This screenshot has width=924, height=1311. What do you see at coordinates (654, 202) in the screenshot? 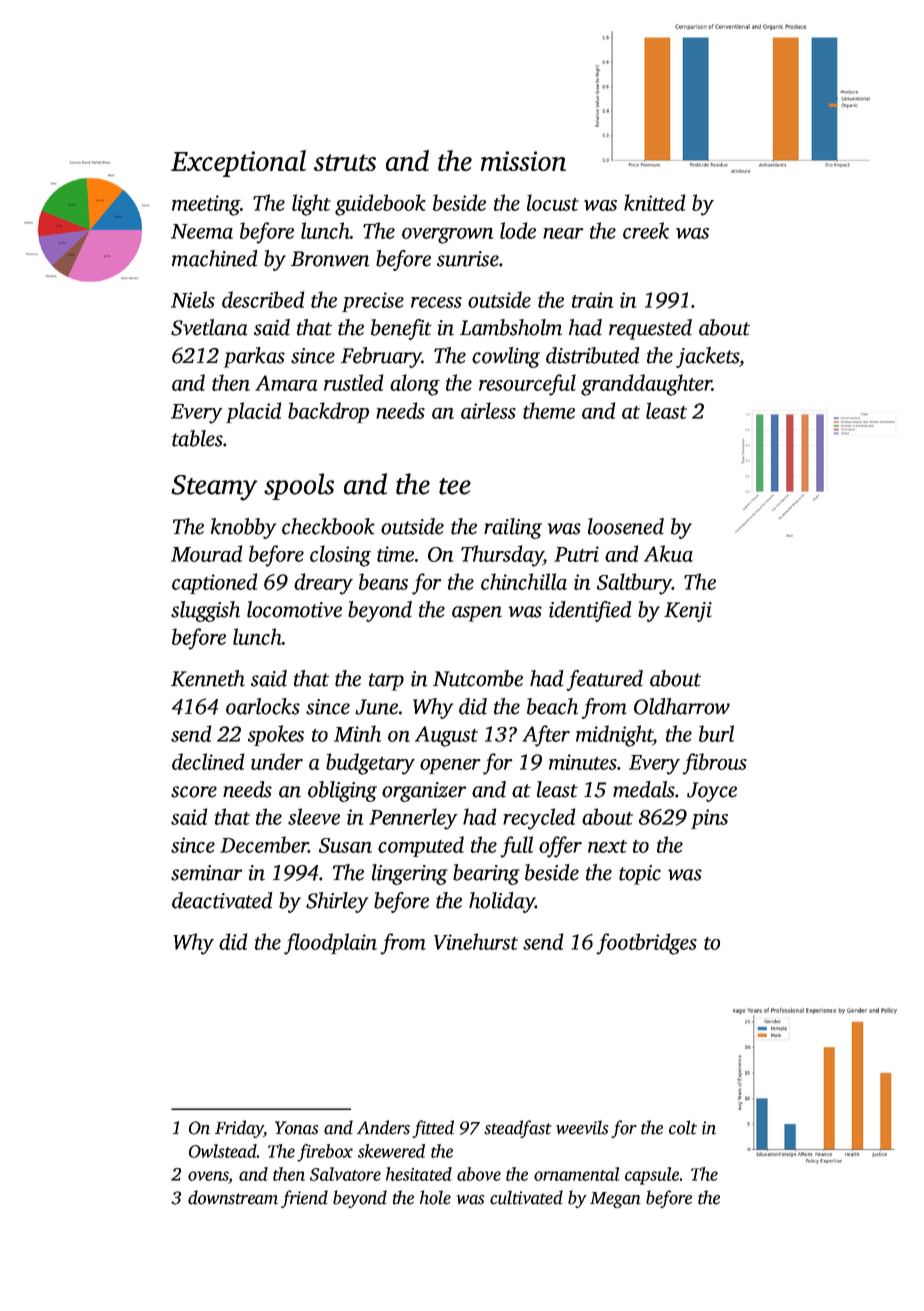
I see `knitted` at bounding box center [654, 202].
